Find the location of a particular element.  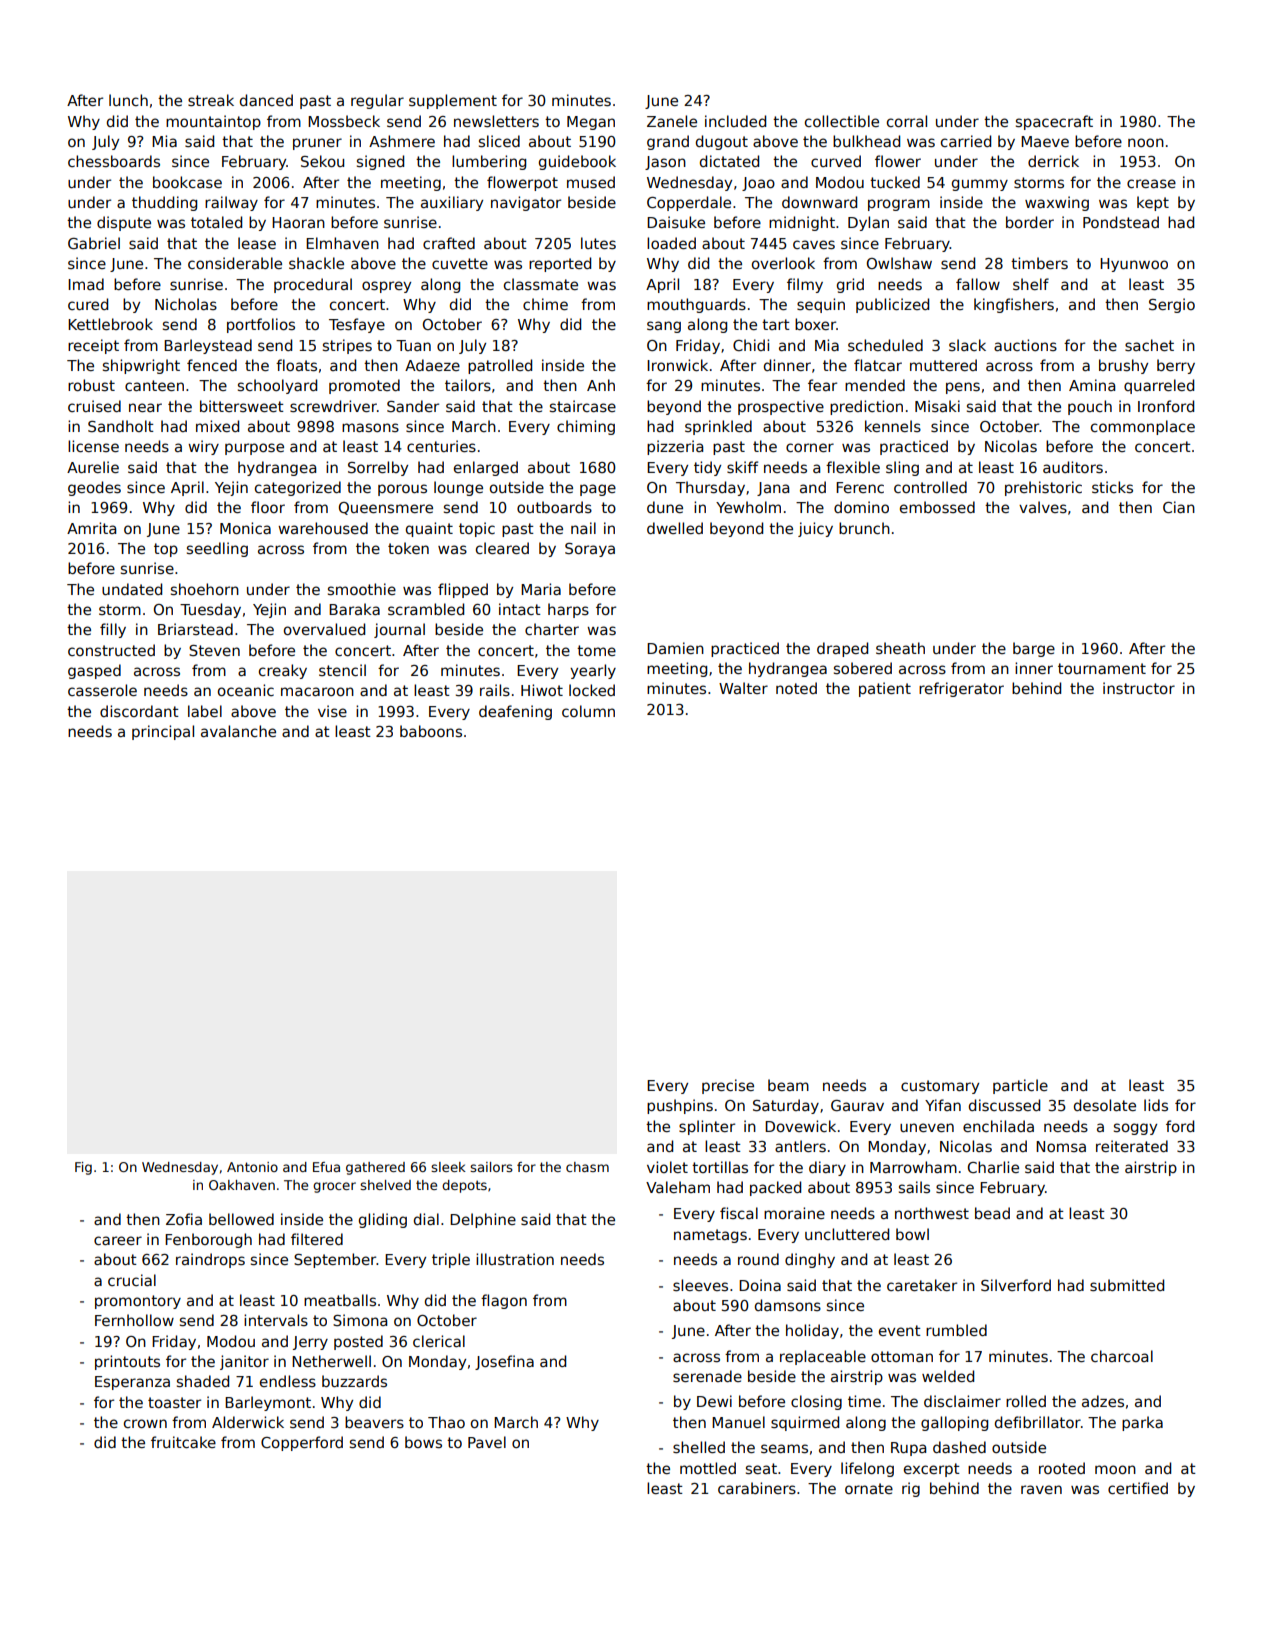

Pavel is located at coordinates (487, 1442).
